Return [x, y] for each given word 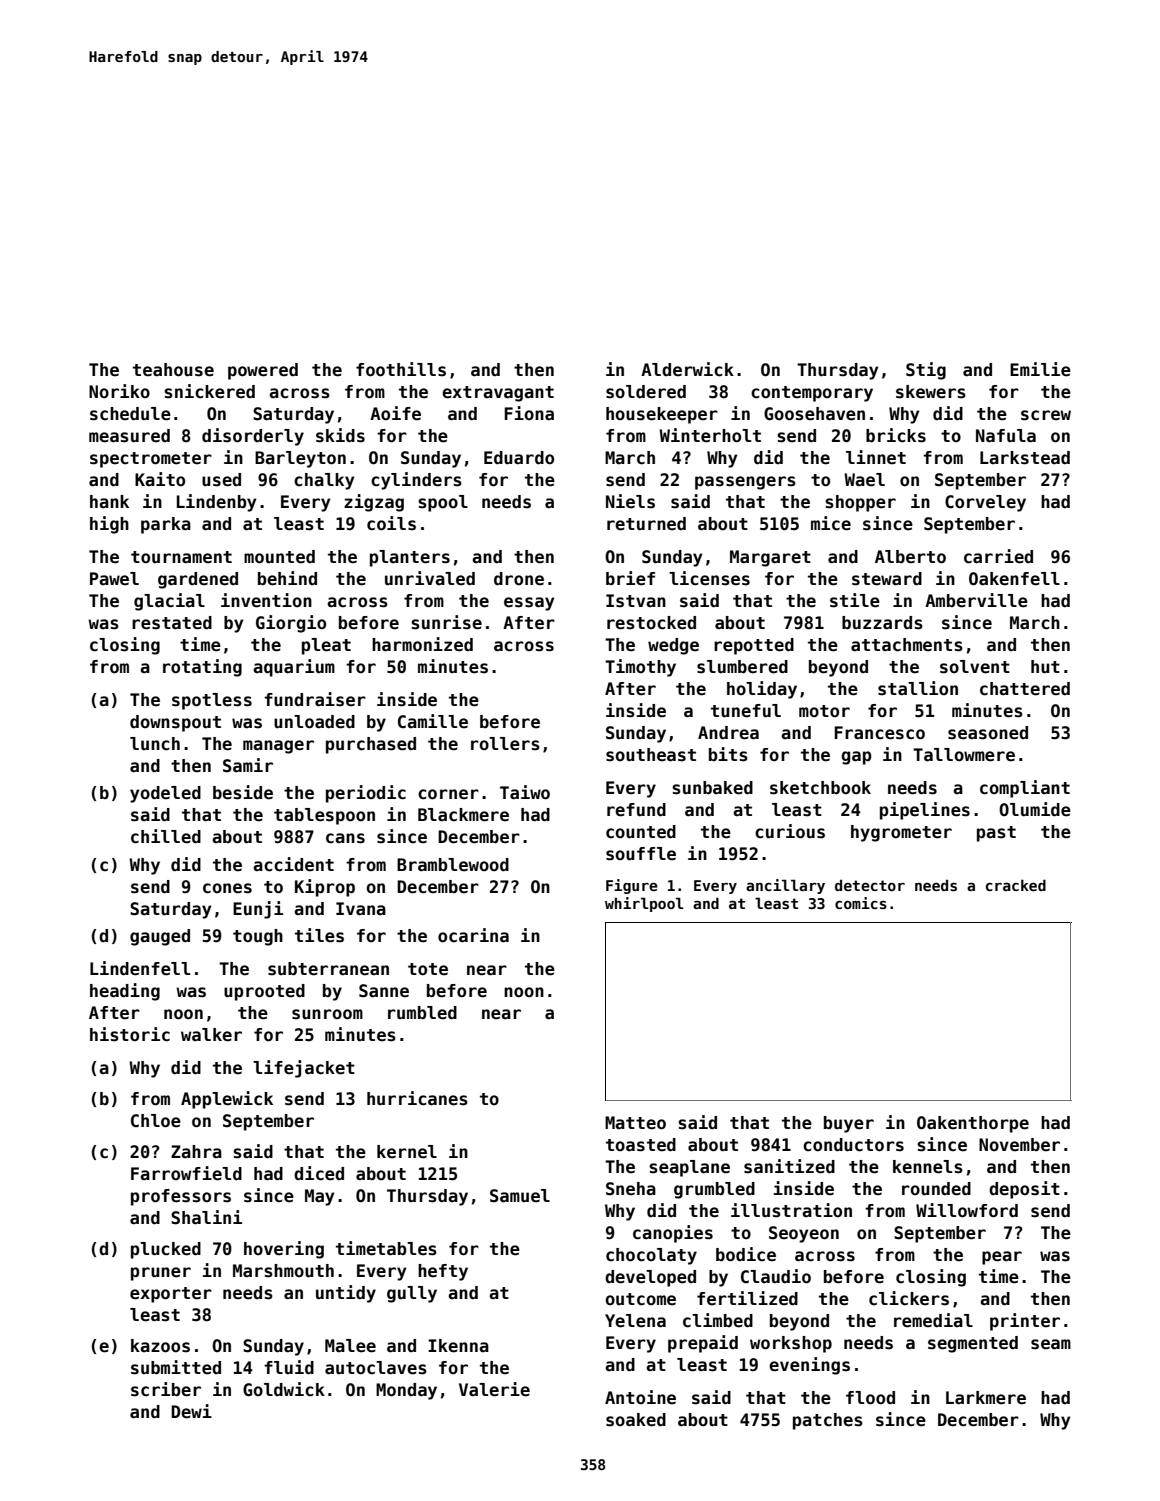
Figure [632, 886]
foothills [401, 369]
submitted [176, 1367]
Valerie [494, 1389]
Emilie [1040, 369]
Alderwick [687, 369]
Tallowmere [964, 755]
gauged [160, 937]
